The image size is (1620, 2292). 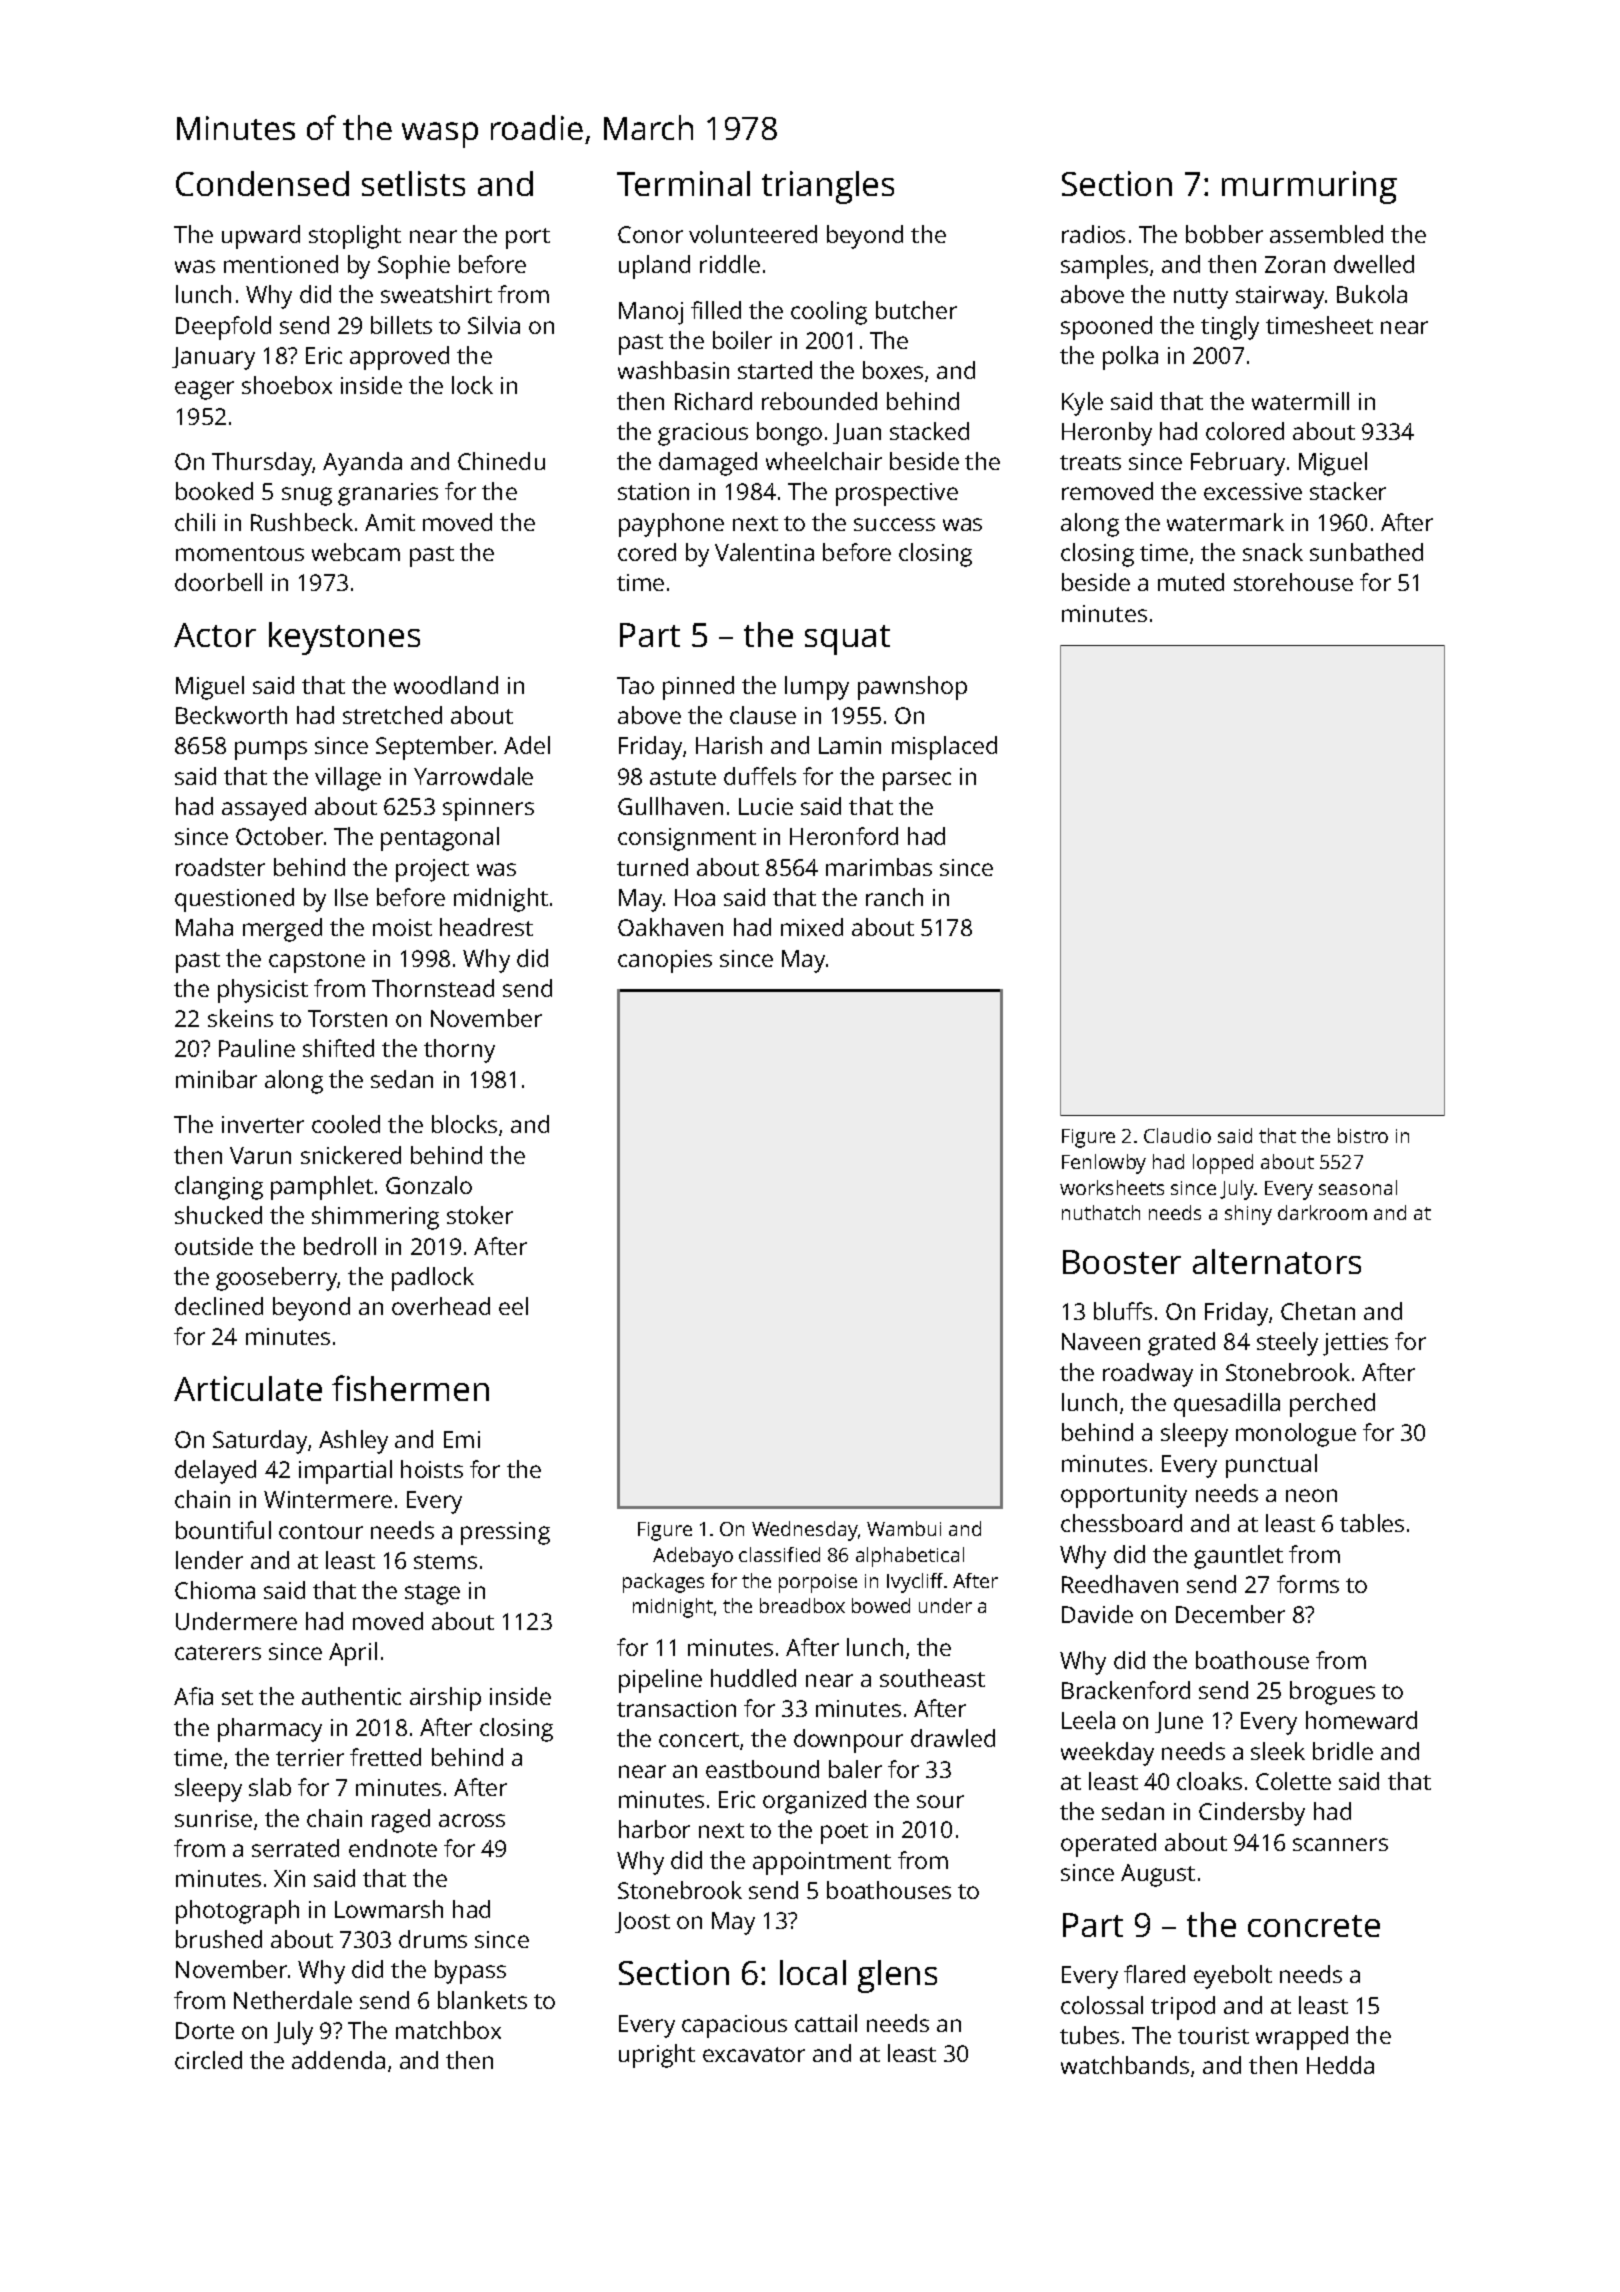 What do you see at coordinates (1089, 2035) in the page?
I see `tubes` at bounding box center [1089, 2035].
